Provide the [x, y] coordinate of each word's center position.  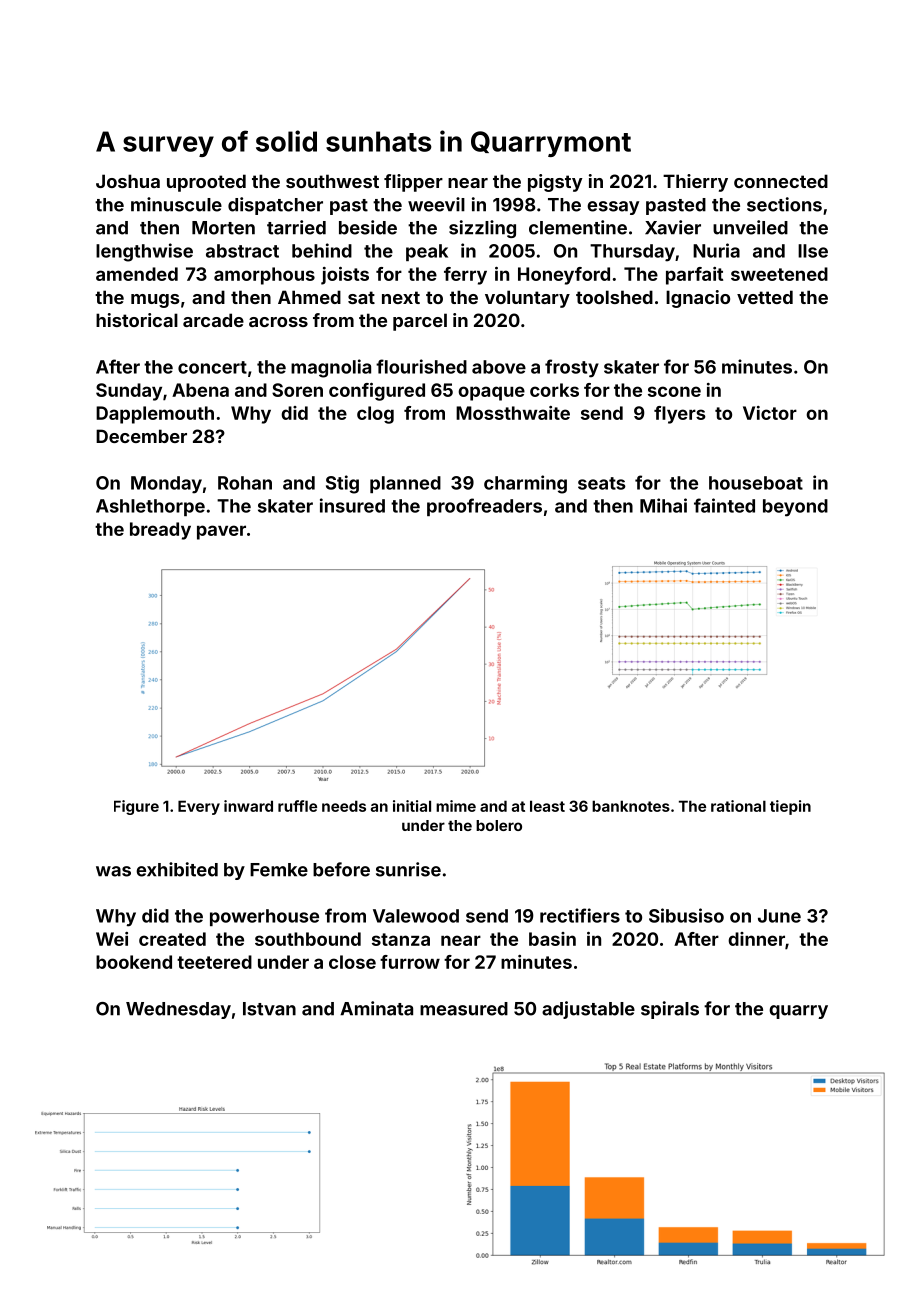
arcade [213, 320]
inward [248, 806]
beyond [795, 508]
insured [352, 505]
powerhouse [264, 917]
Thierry [695, 183]
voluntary [527, 299]
